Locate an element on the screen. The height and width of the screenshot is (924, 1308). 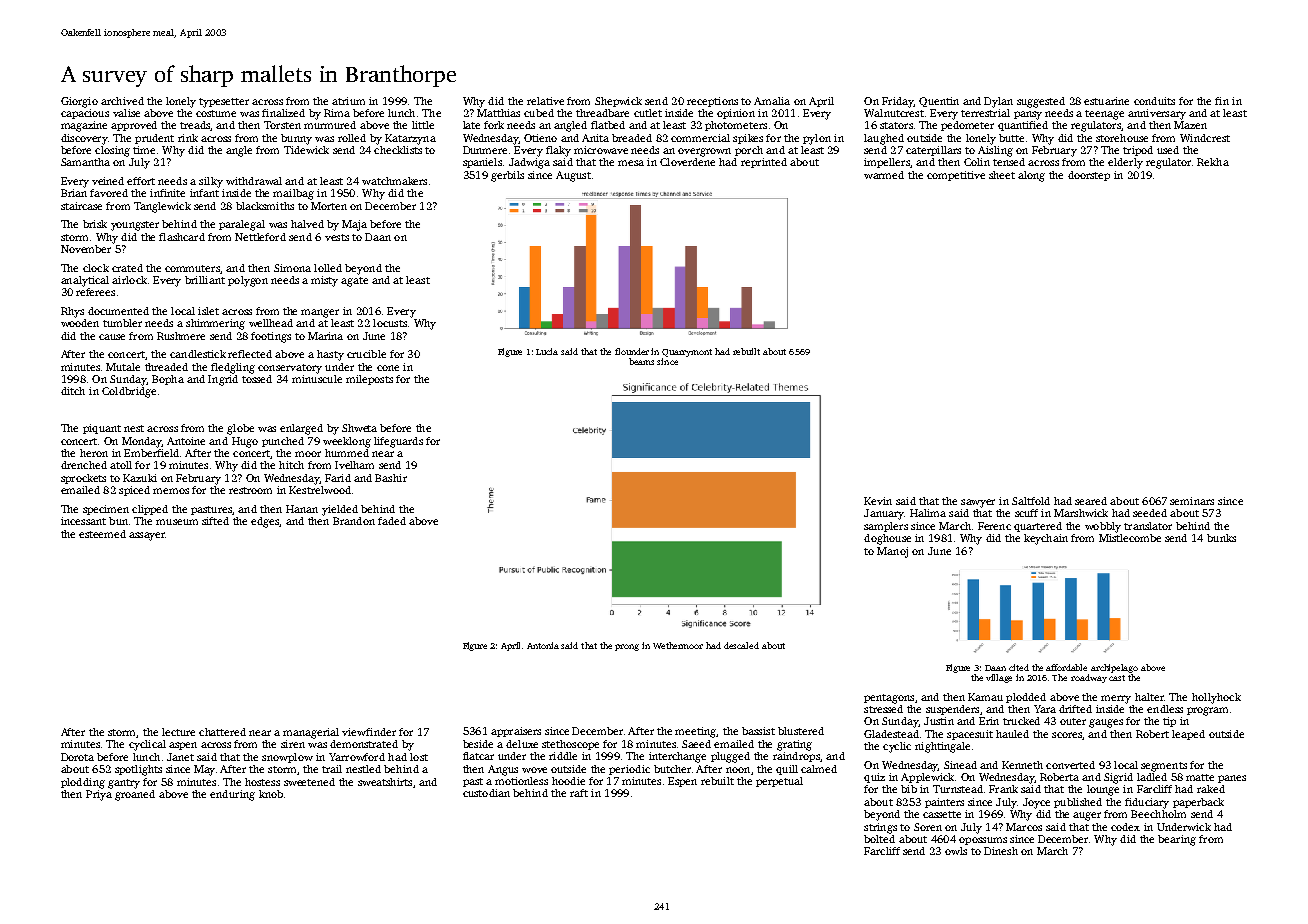
conduits is located at coordinates (1154, 101).
